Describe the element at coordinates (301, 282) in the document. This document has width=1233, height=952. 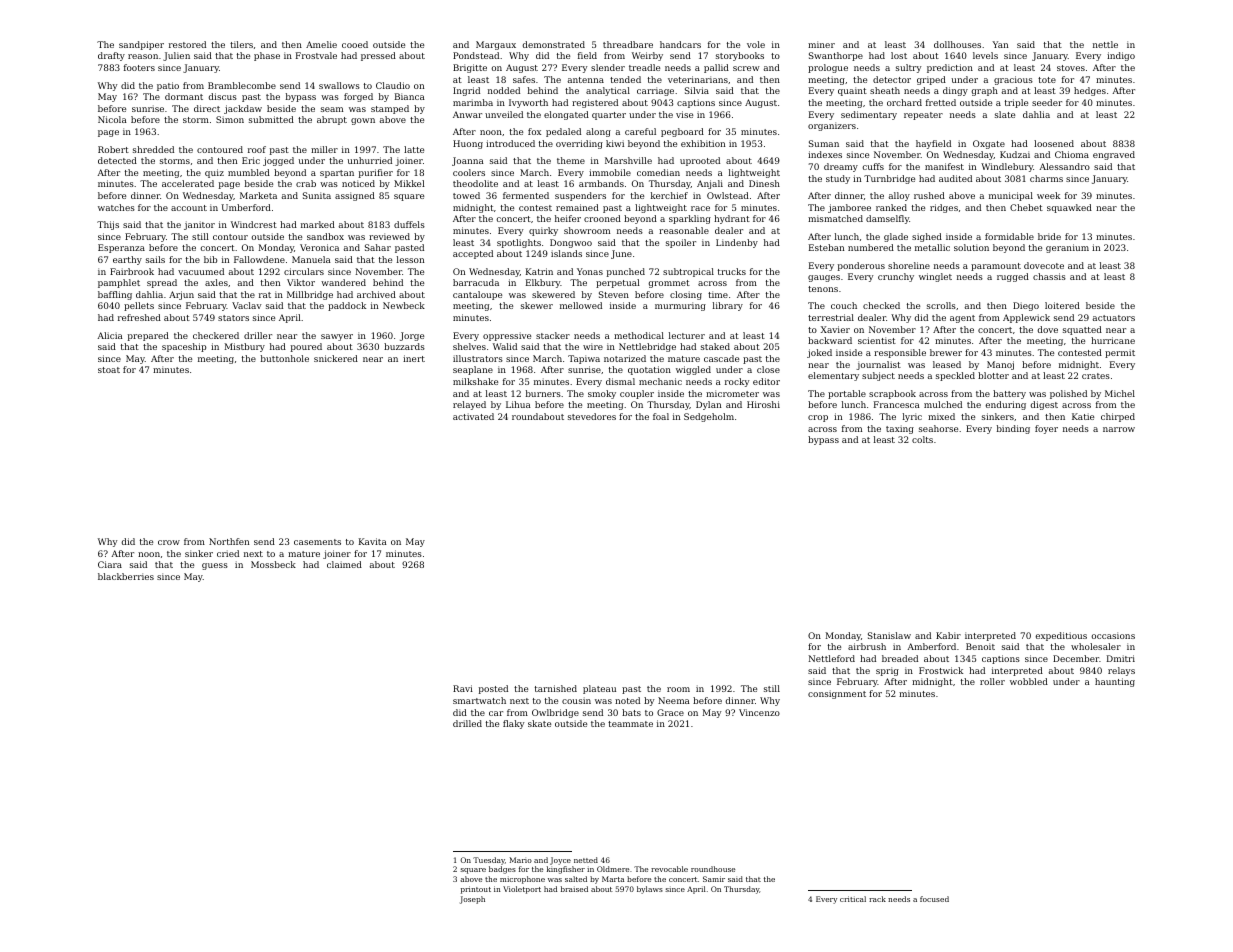
I see `Viktor` at that location.
